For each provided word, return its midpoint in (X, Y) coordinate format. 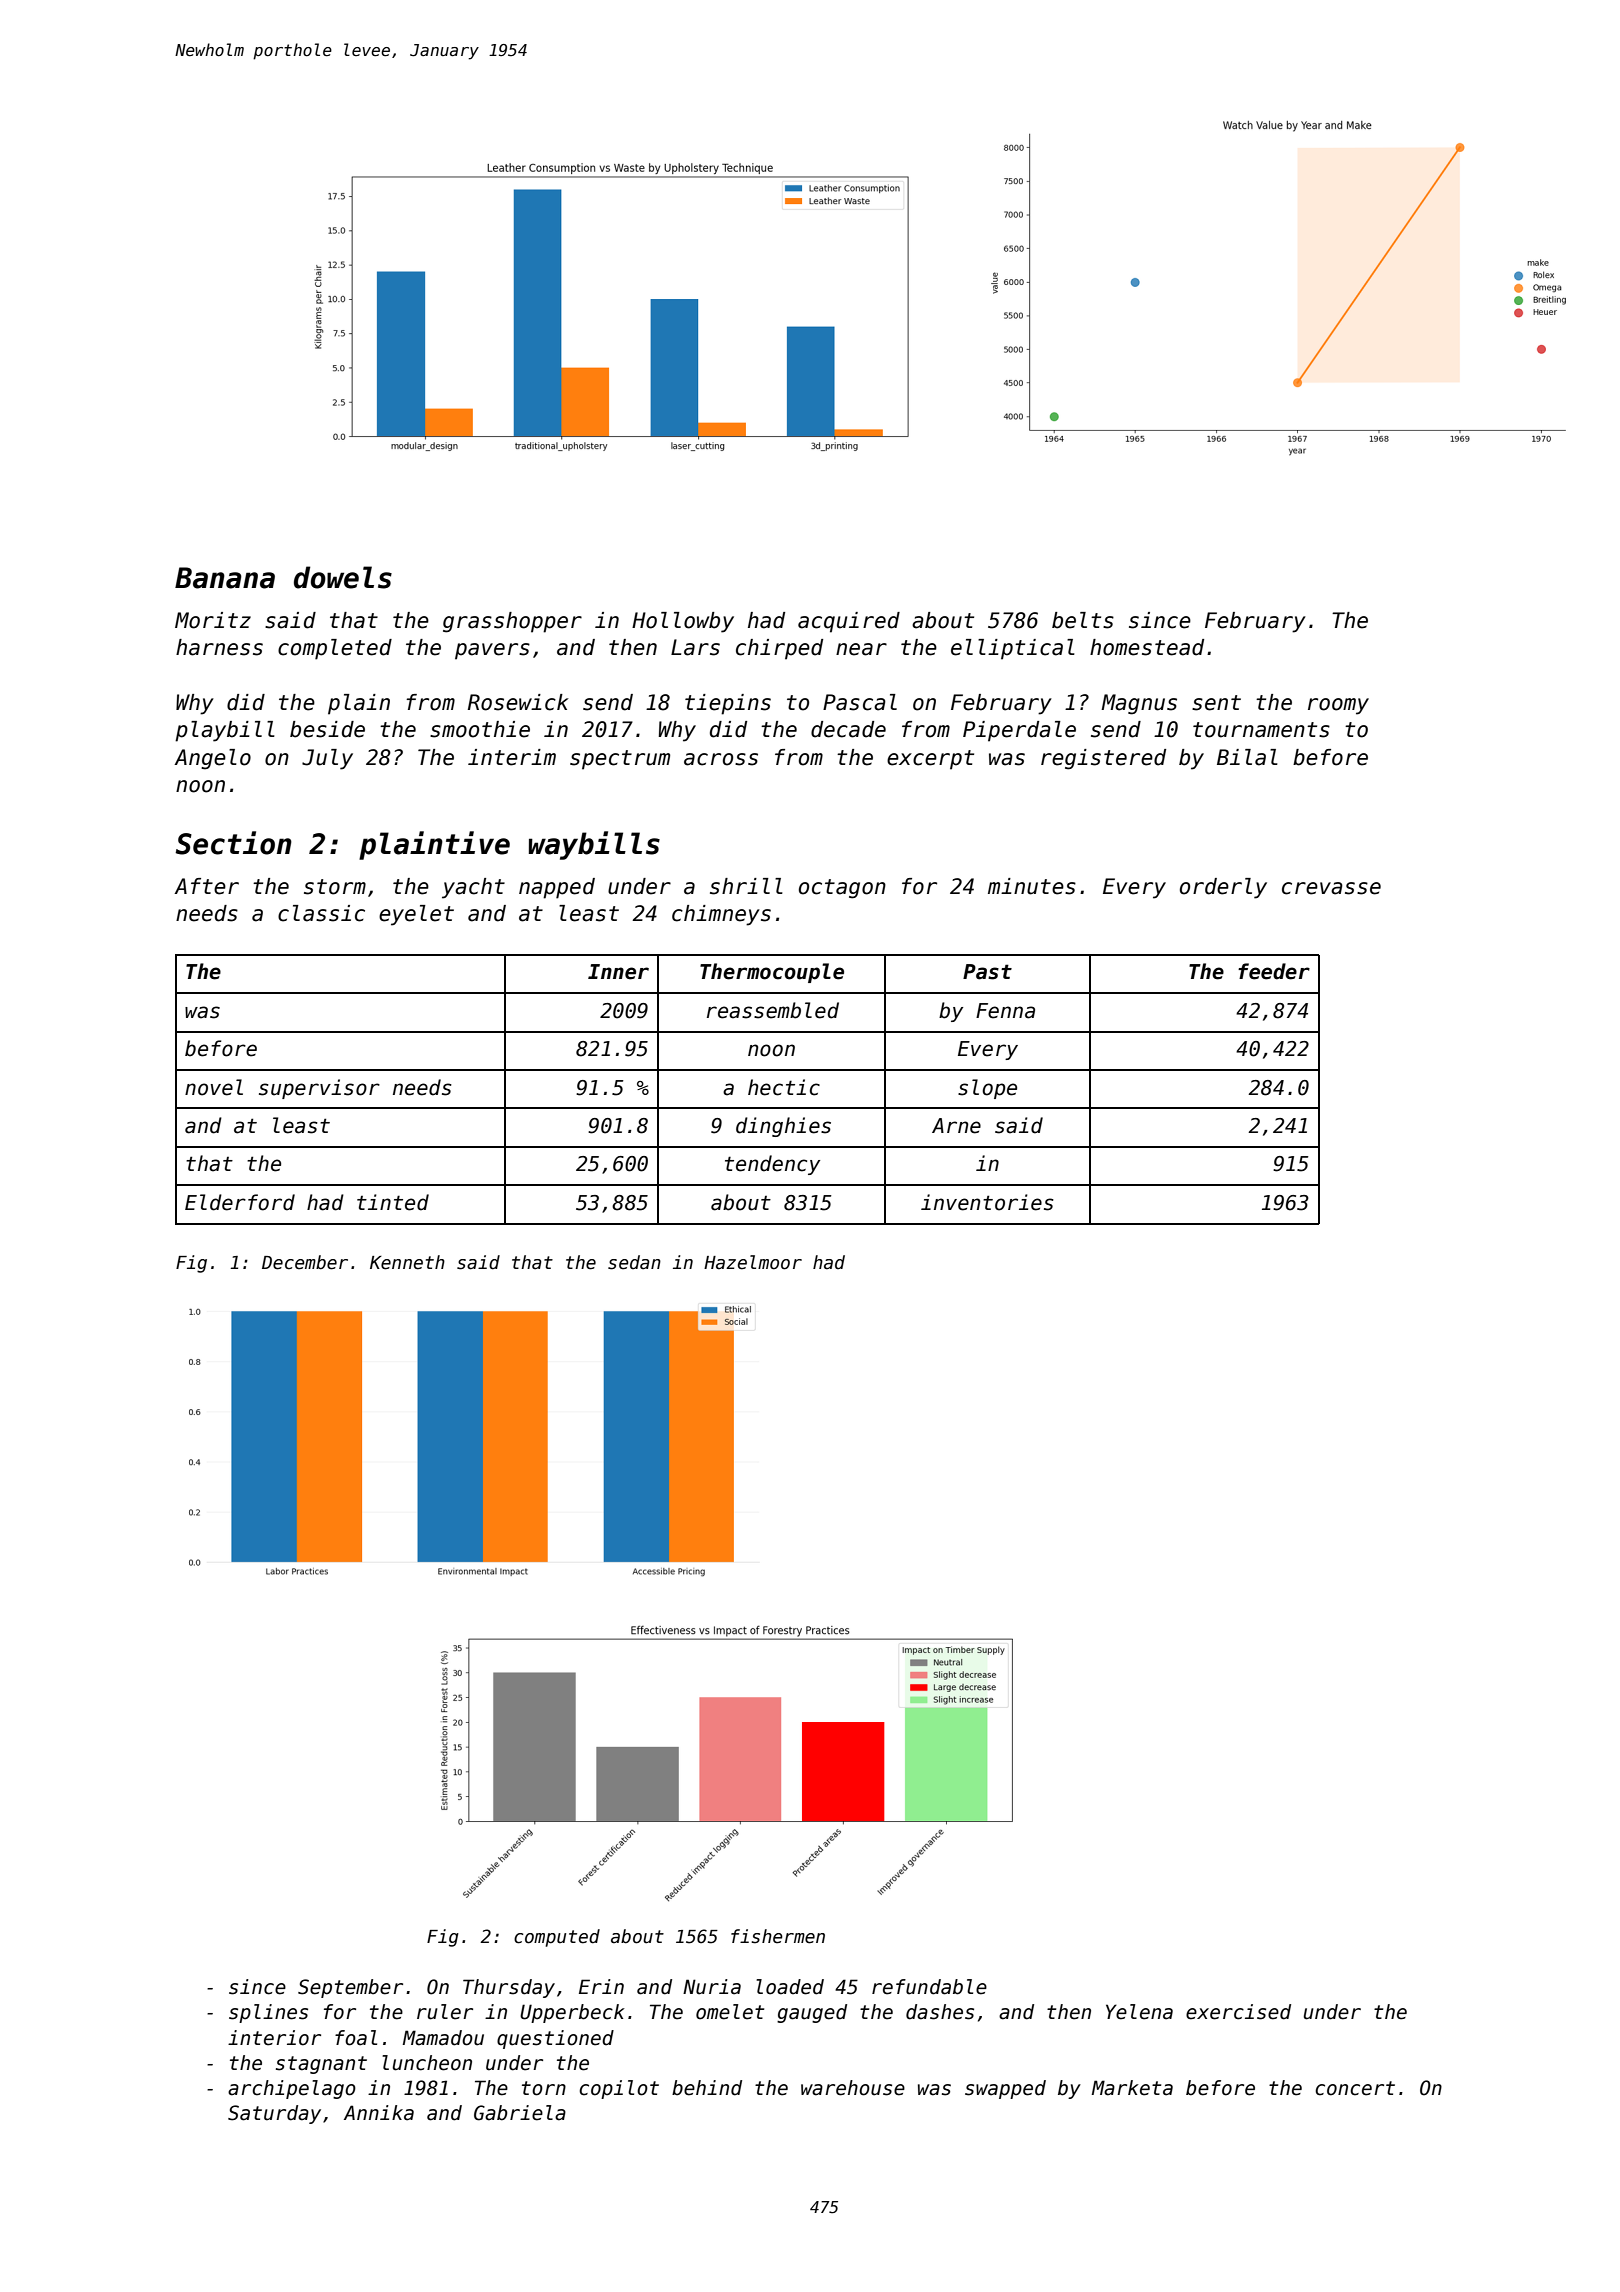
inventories (987, 1202)
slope (987, 1089)
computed (557, 1938)
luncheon (427, 2063)
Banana (225, 578)
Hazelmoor (753, 1262)
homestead (1147, 647)
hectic (784, 1087)
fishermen (778, 1936)
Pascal (860, 702)
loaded (790, 1987)
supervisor (319, 1089)
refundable (929, 1987)
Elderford (240, 1202)
